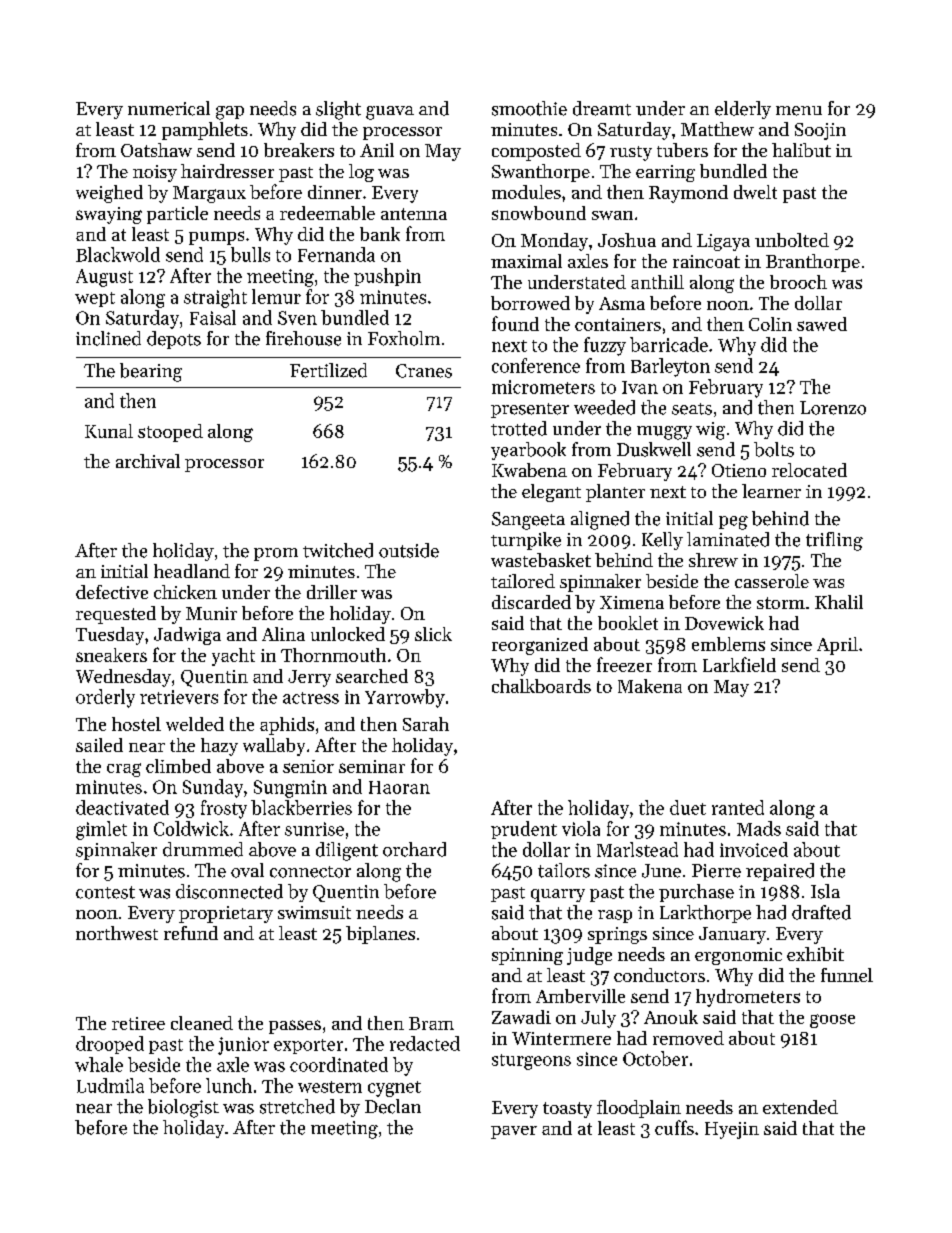  I want to click on anthill, so click(657, 282).
